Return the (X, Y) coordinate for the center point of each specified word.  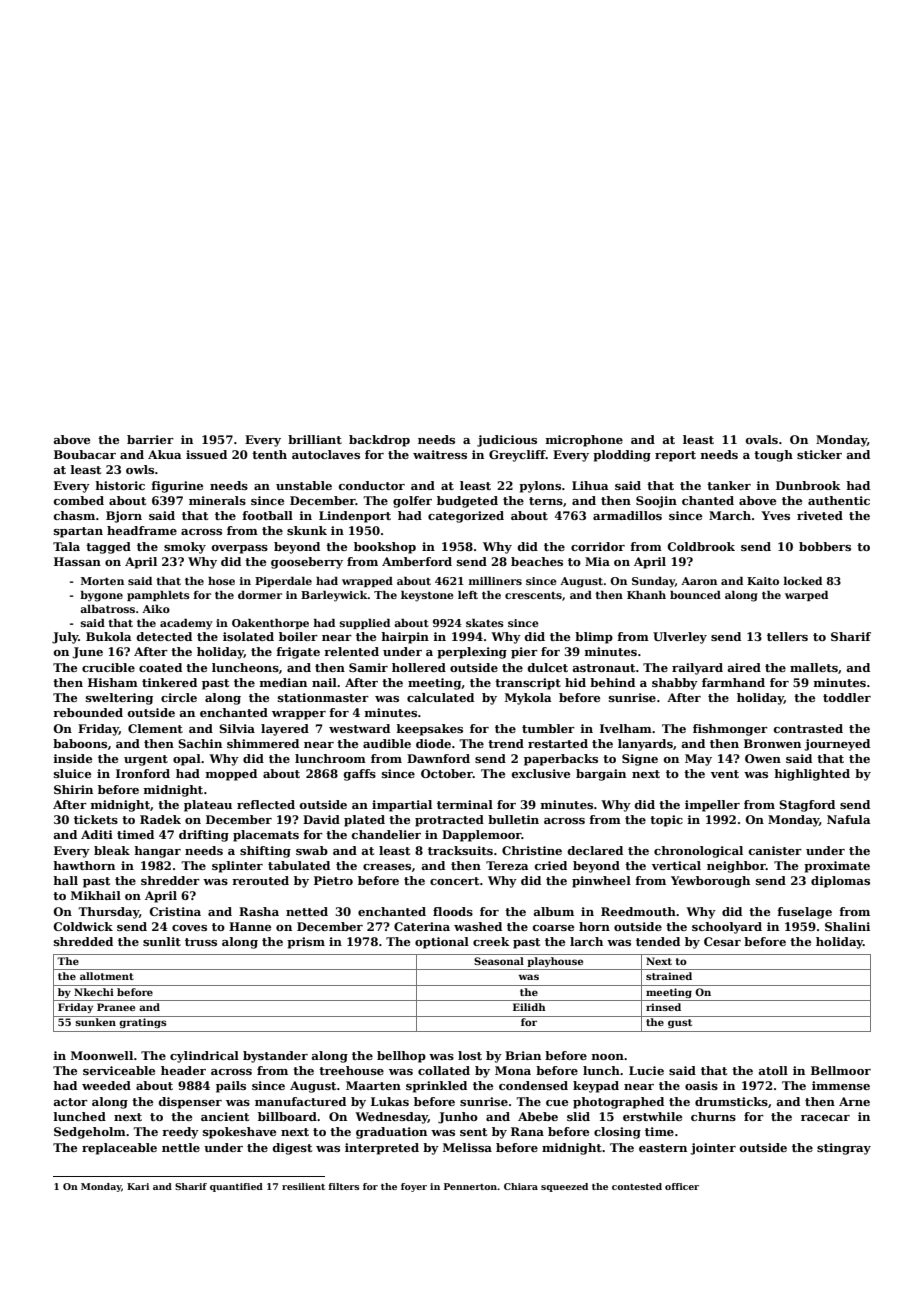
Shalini (847, 926)
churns (713, 1116)
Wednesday (391, 1118)
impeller (712, 806)
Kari (138, 1186)
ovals (762, 439)
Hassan (77, 561)
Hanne (250, 926)
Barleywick (334, 596)
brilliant (315, 439)
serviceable (119, 1070)
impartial (402, 806)
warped (806, 596)
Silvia (237, 728)
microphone (584, 441)
